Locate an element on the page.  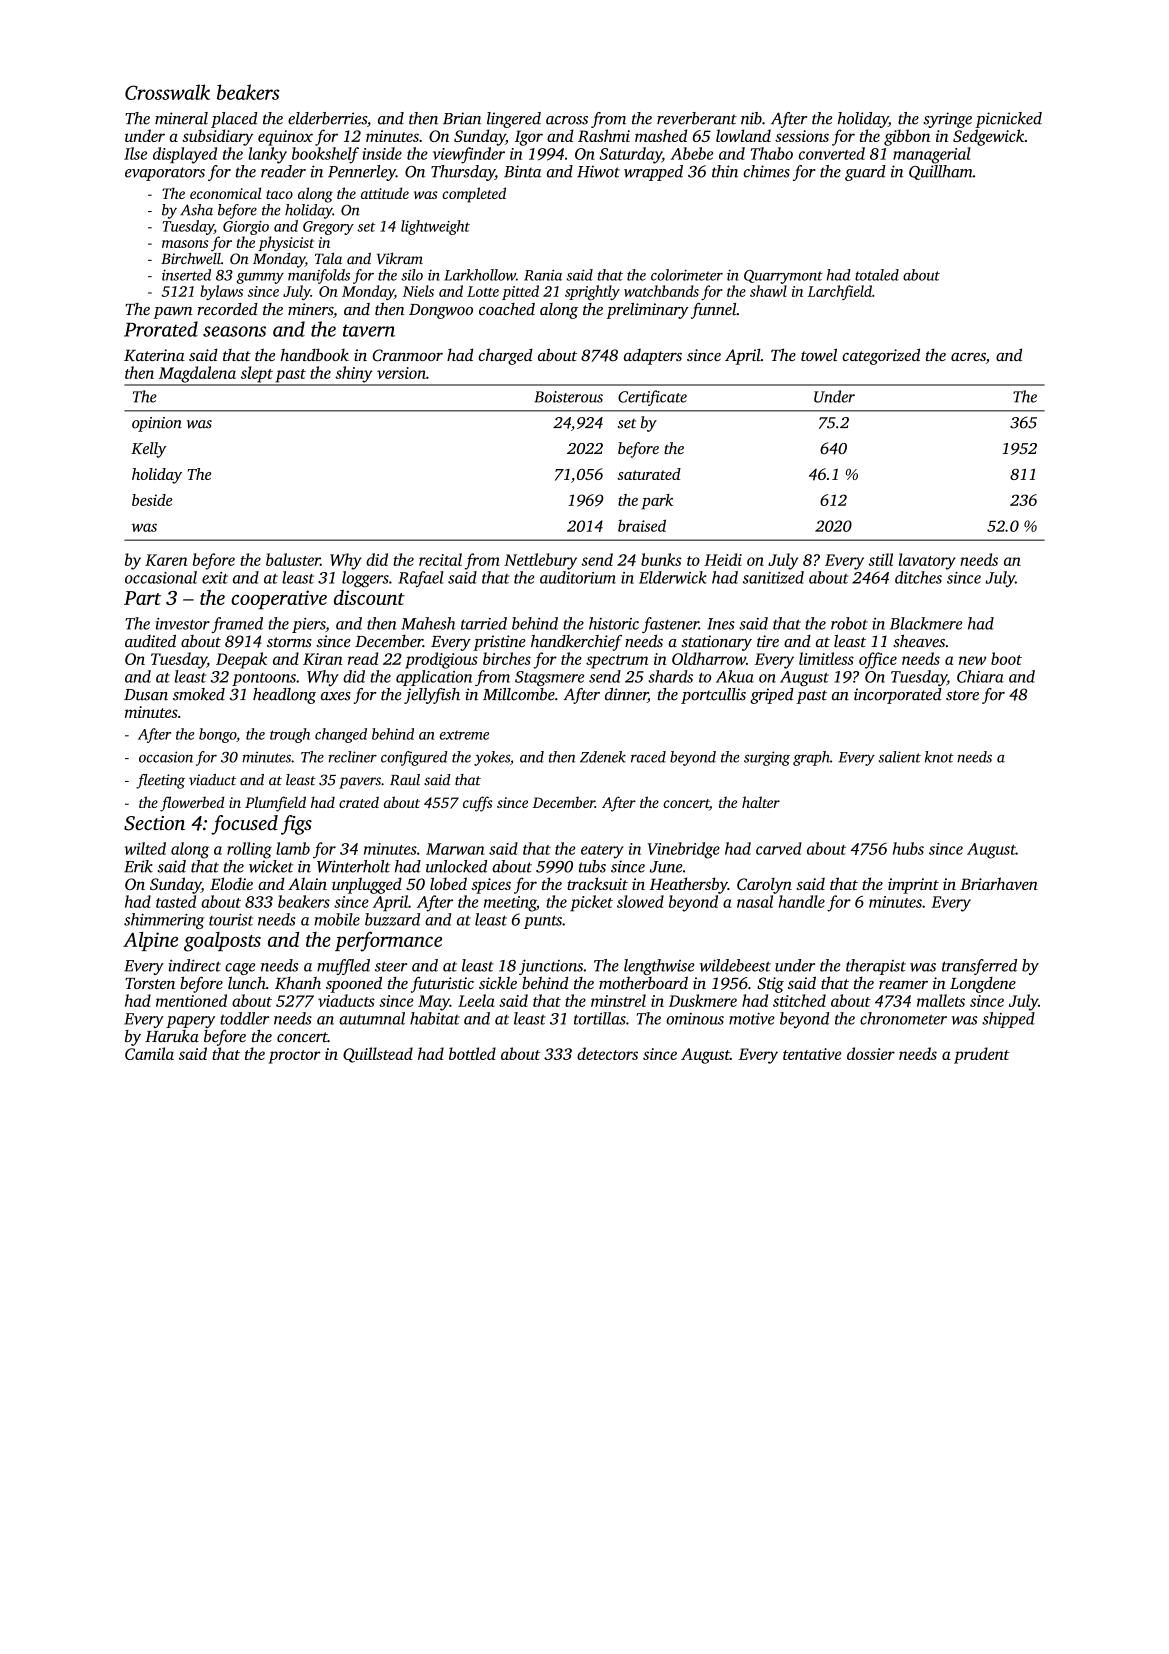
Sedgewick is located at coordinates (988, 137).
